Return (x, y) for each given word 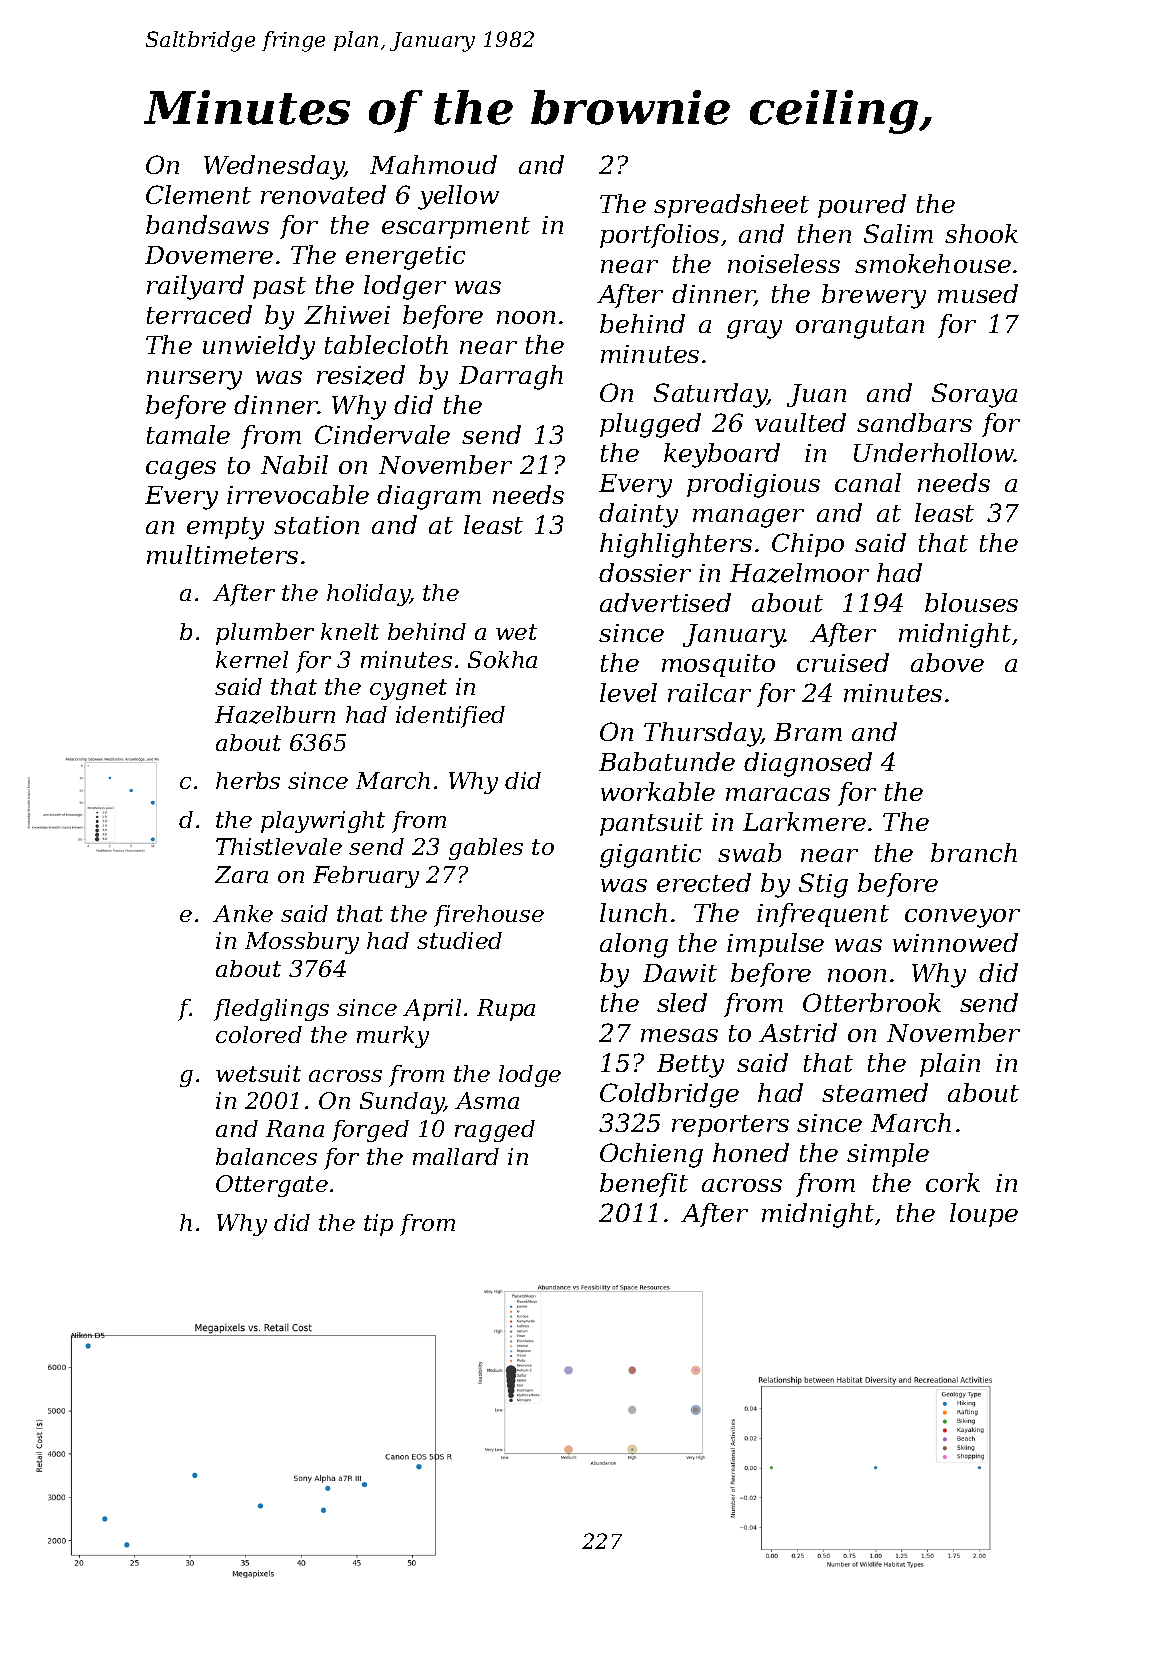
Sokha (502, 659)
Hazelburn (275, 715)
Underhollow (934, 452)
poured (862, 206)
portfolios (659, 236)
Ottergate (272, 1186)
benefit (644, 1185)
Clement (198, 194)
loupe (984, 1215)
